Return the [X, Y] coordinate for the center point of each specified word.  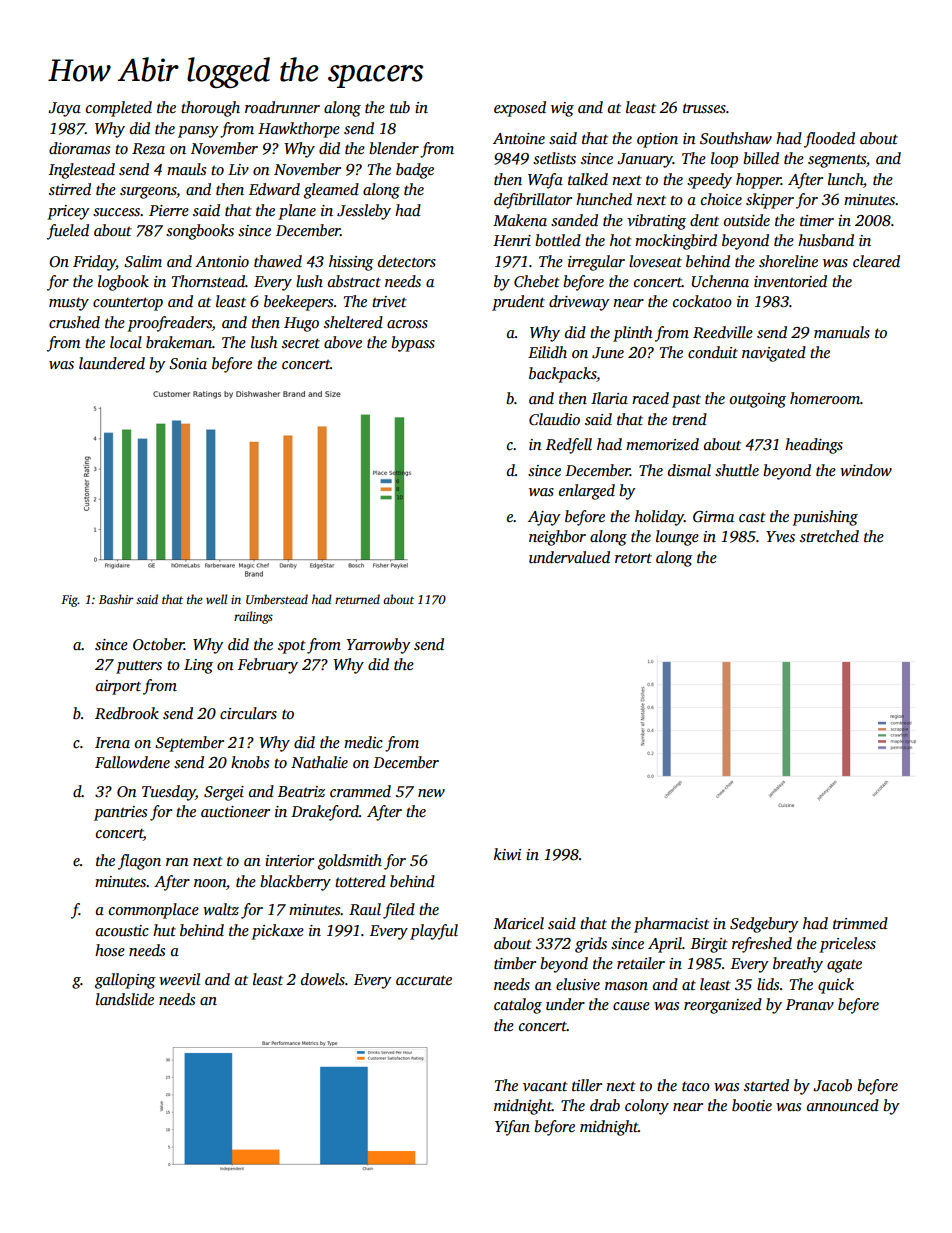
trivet [389, 301]
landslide [125, 999]
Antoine [519, 138]
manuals [842, 332]
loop [724, 160]
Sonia [188, 364]
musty [69, 304]
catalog [518, 1006]
